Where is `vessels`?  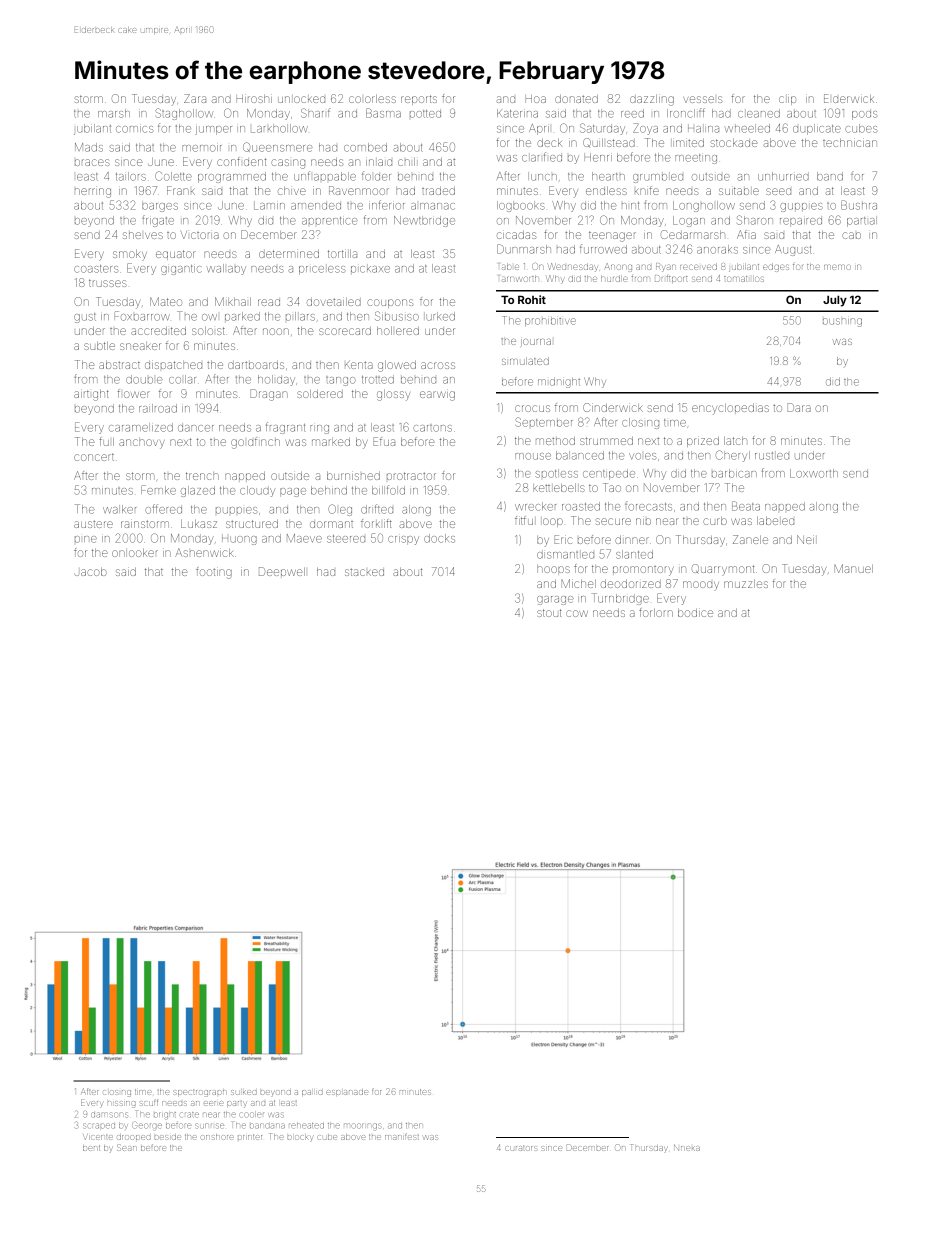 vessels is located at coordinates (702, 99).
